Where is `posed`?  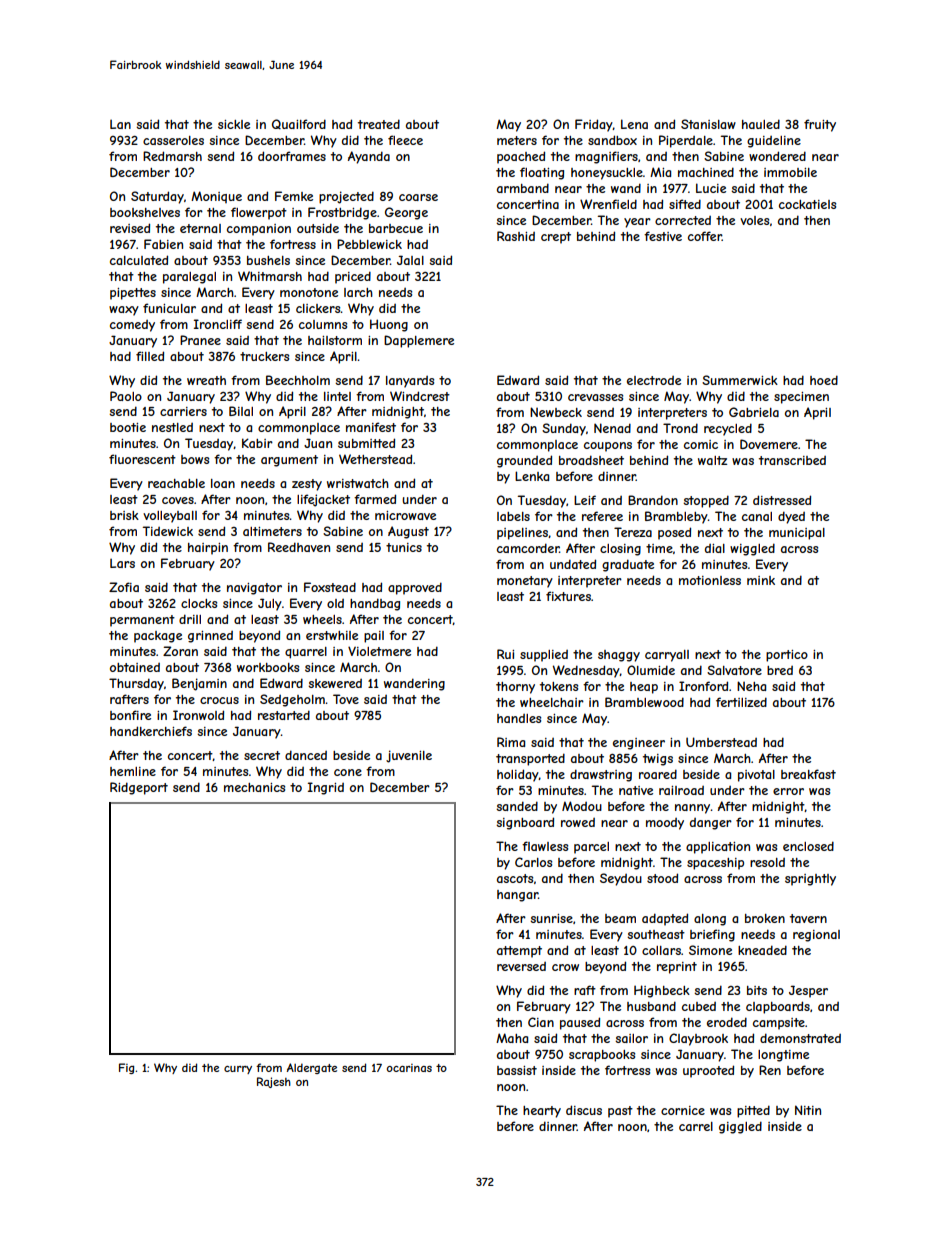
posed is located at coordinates (674, 533).
